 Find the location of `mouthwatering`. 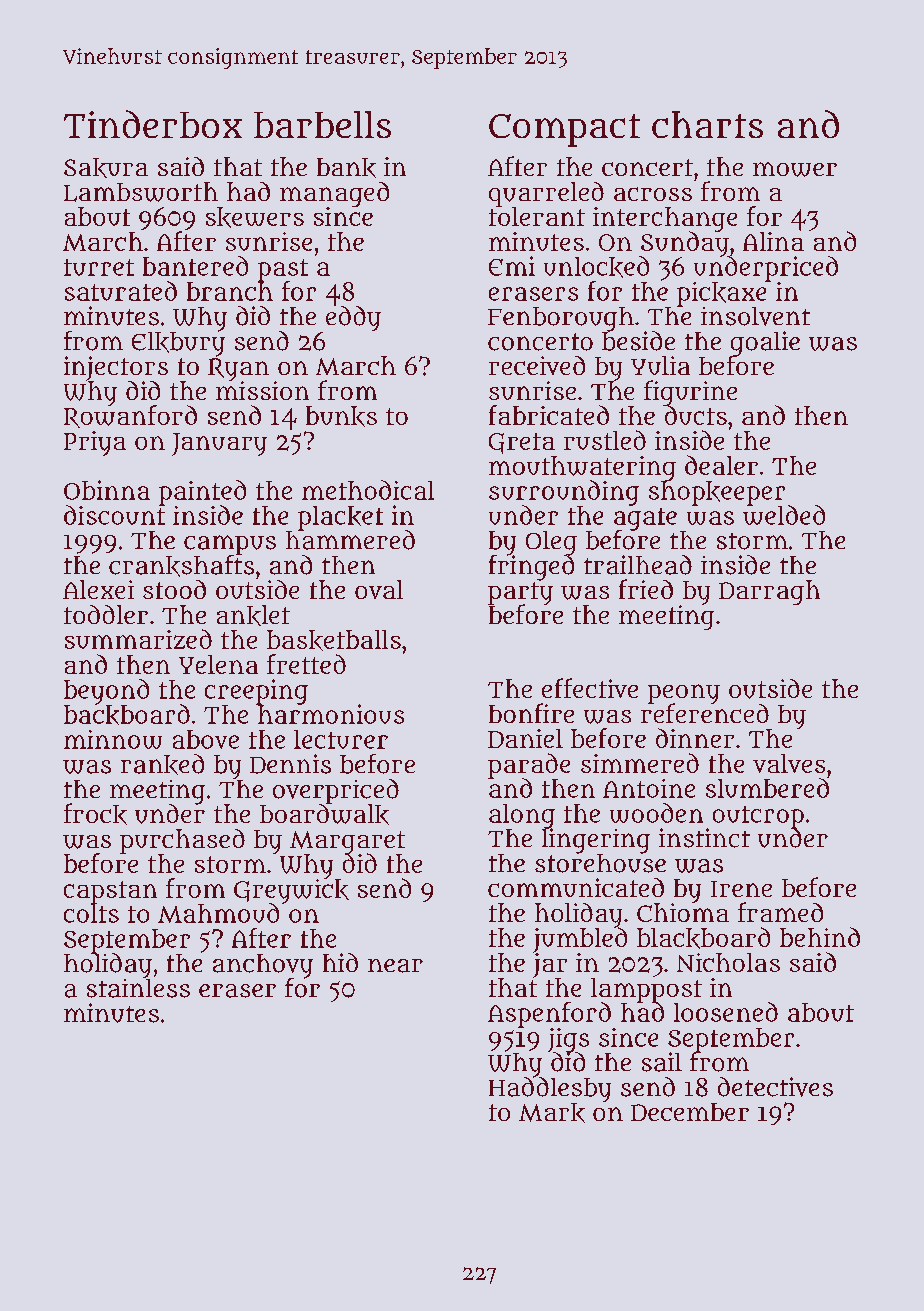

mouthwatering is located at coordinates (582, 468).
